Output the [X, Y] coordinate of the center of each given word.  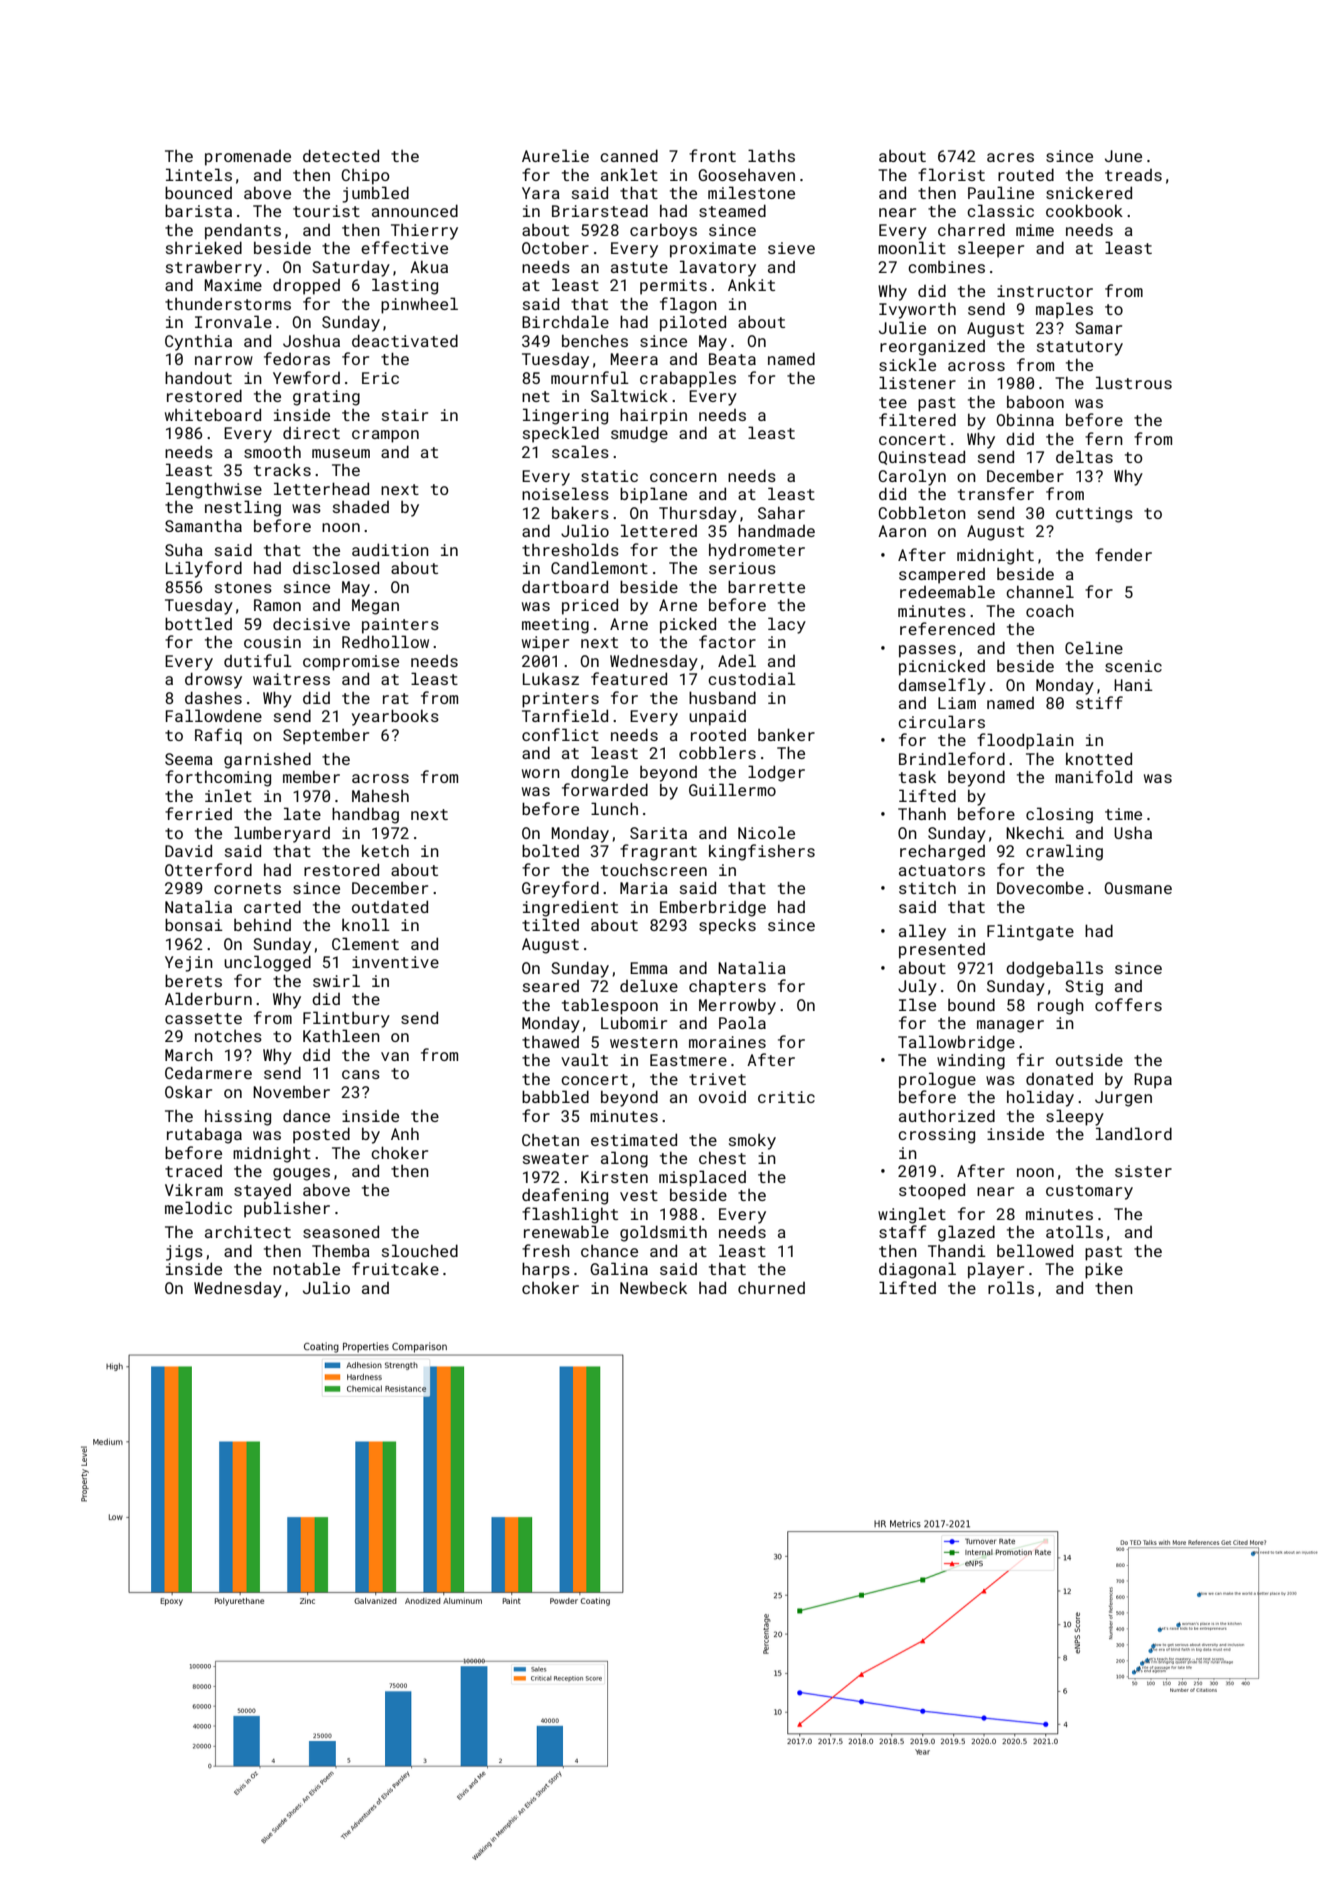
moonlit [912, 247]
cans [361, 1074]
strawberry [214, 268]
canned [629, 155]
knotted [1099, 758]
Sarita [658, 833]
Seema [189, 759]
